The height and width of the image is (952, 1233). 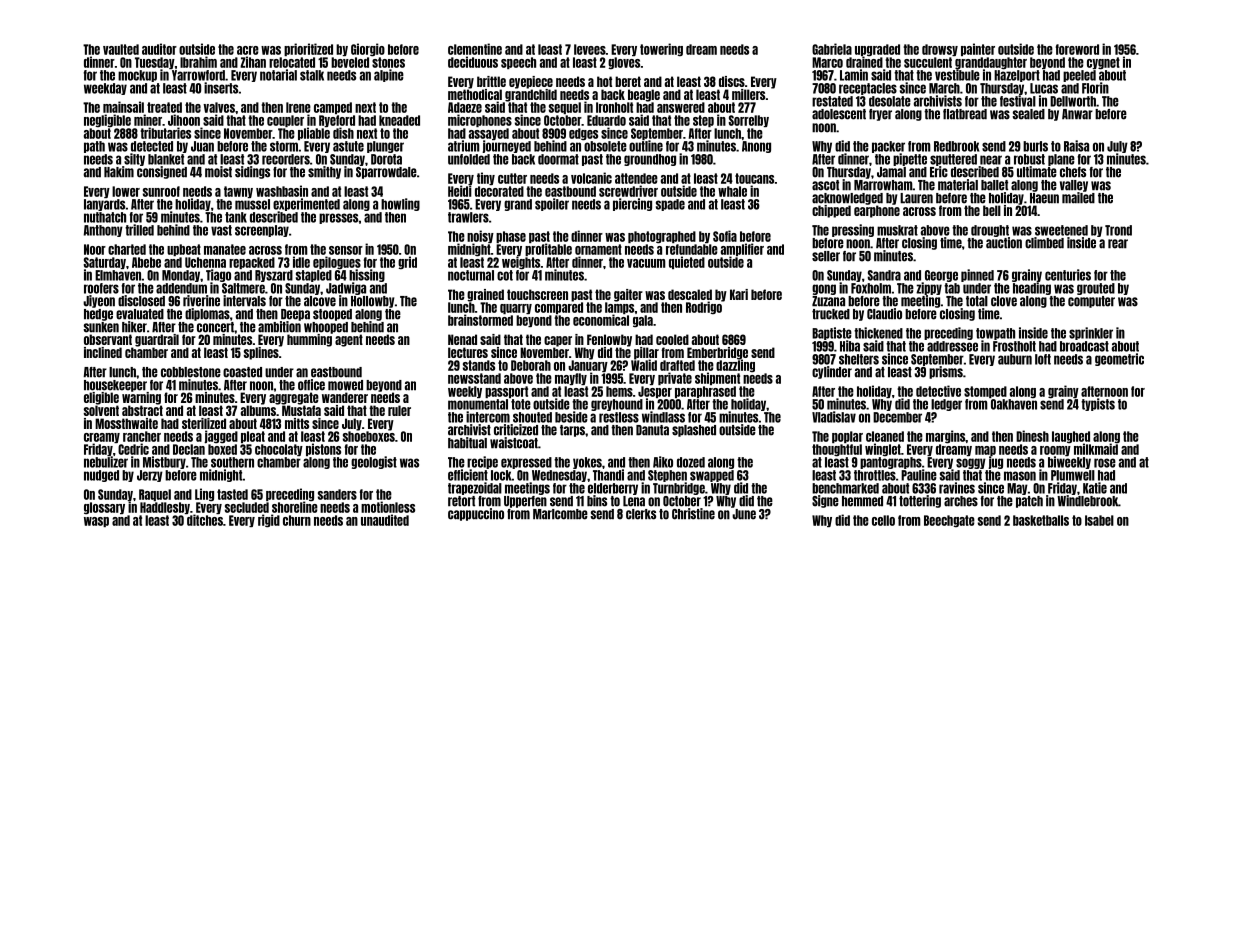 I want to click on Sandra, so click(x=884, y=275).
